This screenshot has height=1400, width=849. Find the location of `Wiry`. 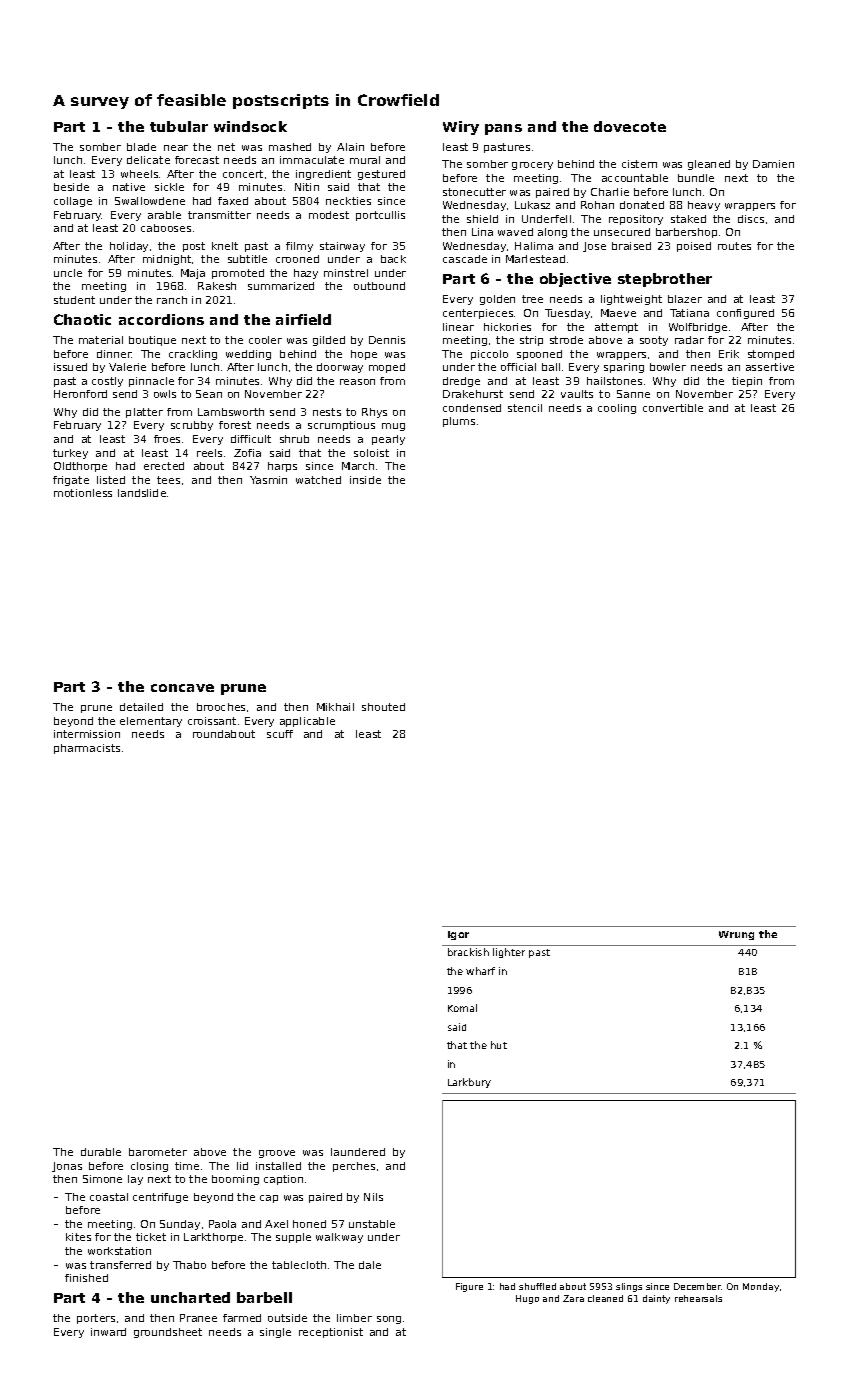

Wiry is located at coordinates (461, 128).
